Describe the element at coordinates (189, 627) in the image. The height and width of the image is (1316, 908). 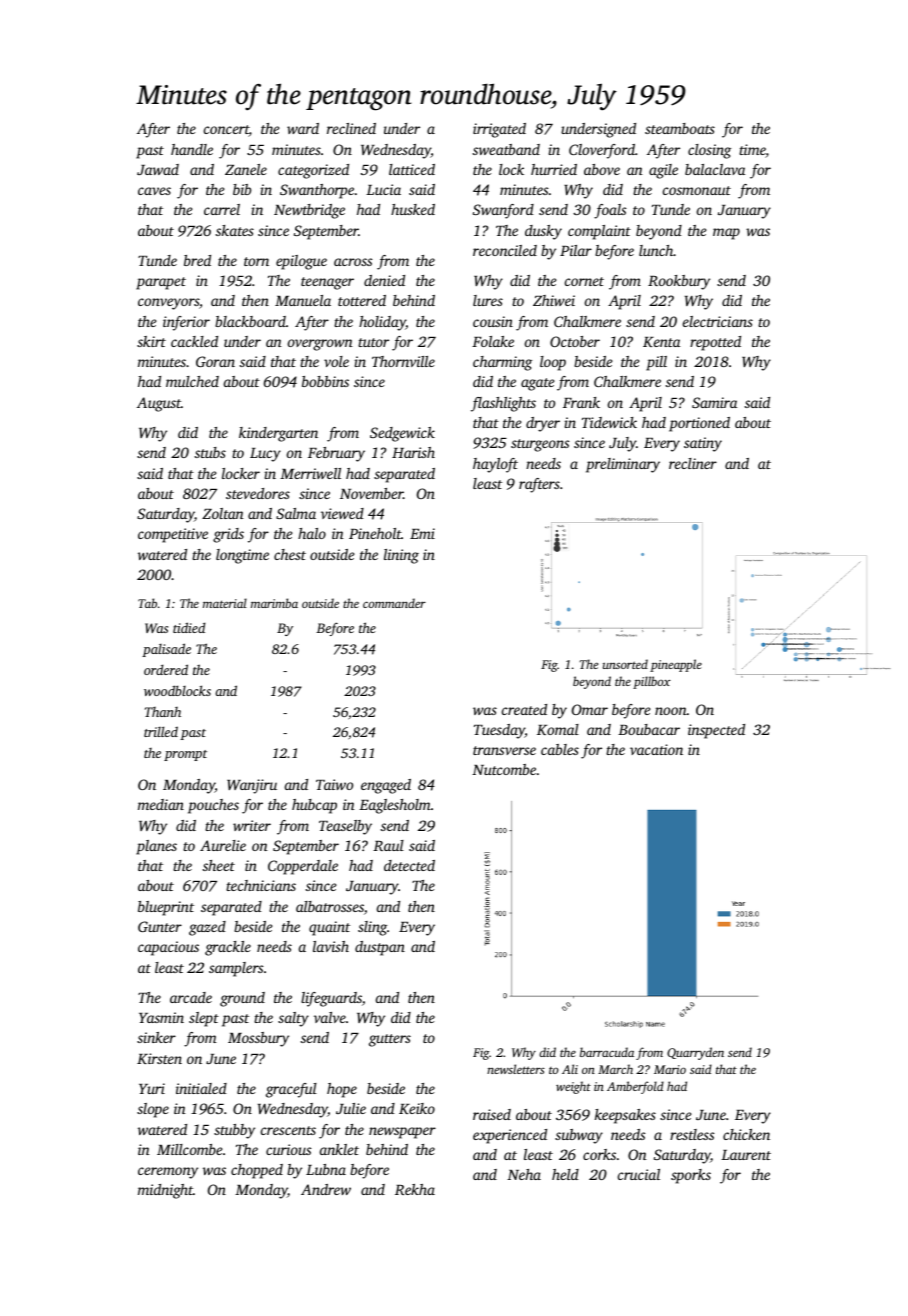
I see `tidied` at that location.
